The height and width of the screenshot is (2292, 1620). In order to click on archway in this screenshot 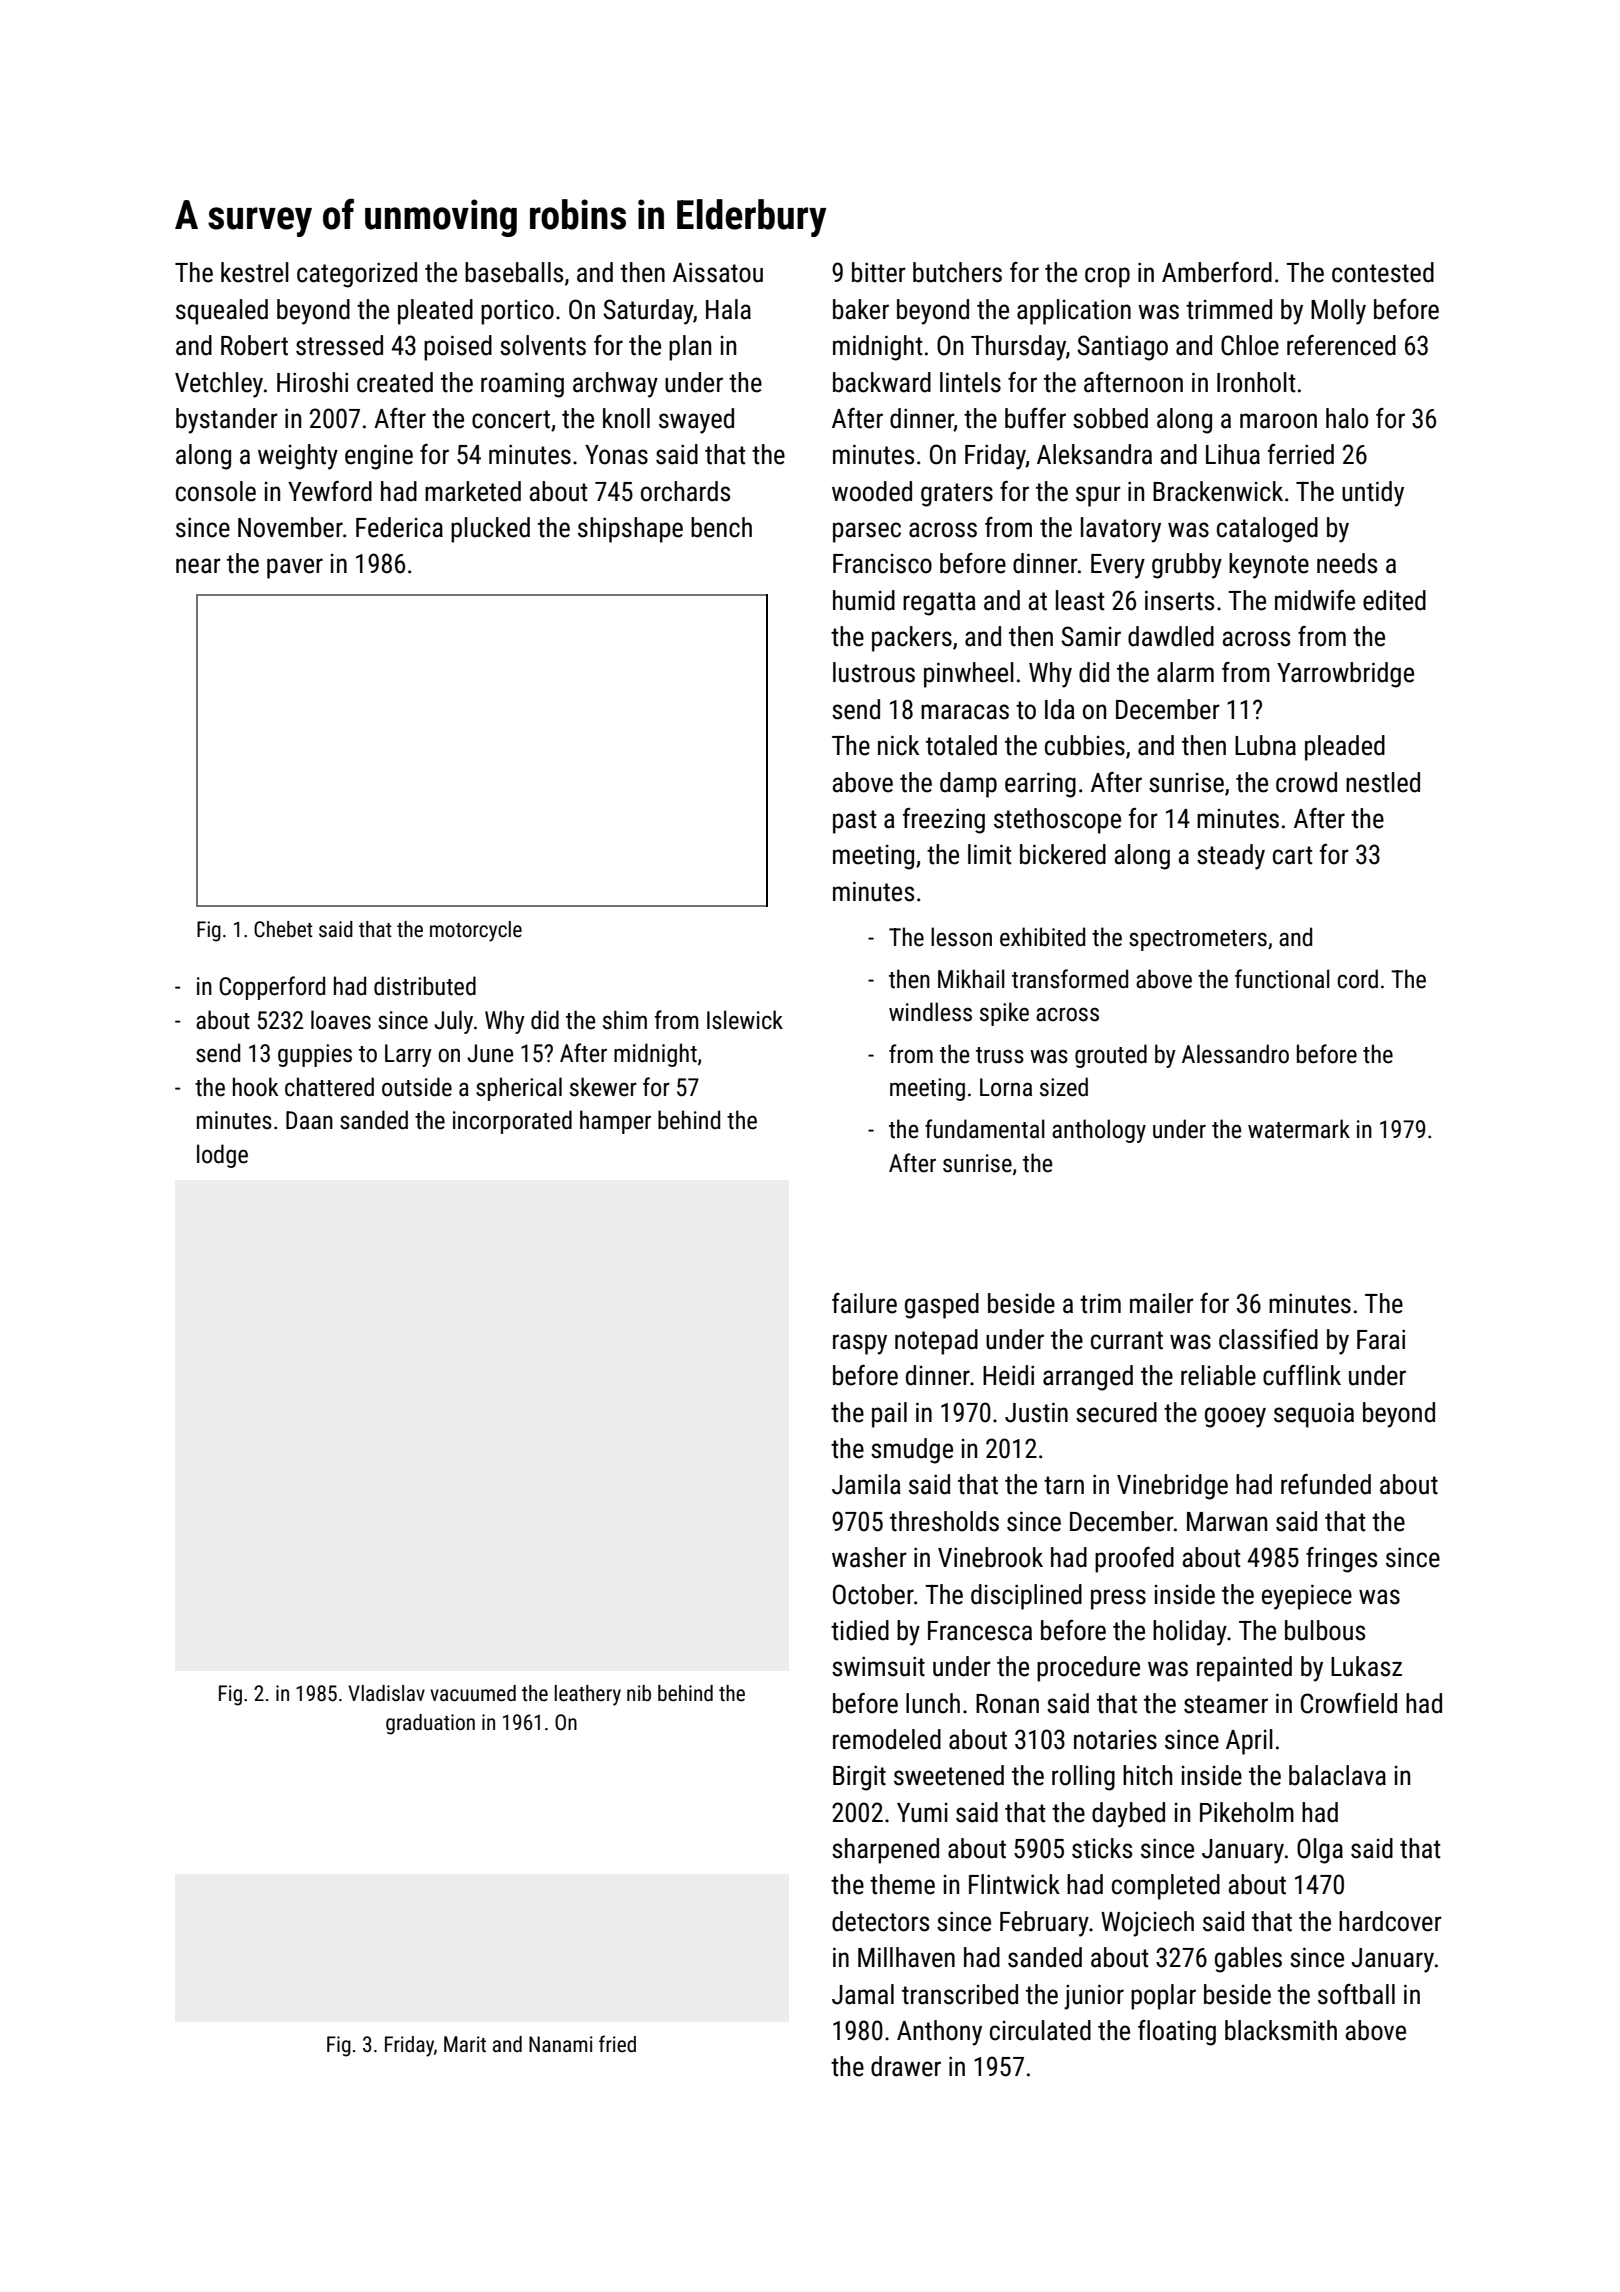, I will do `click(615, 385)`.
